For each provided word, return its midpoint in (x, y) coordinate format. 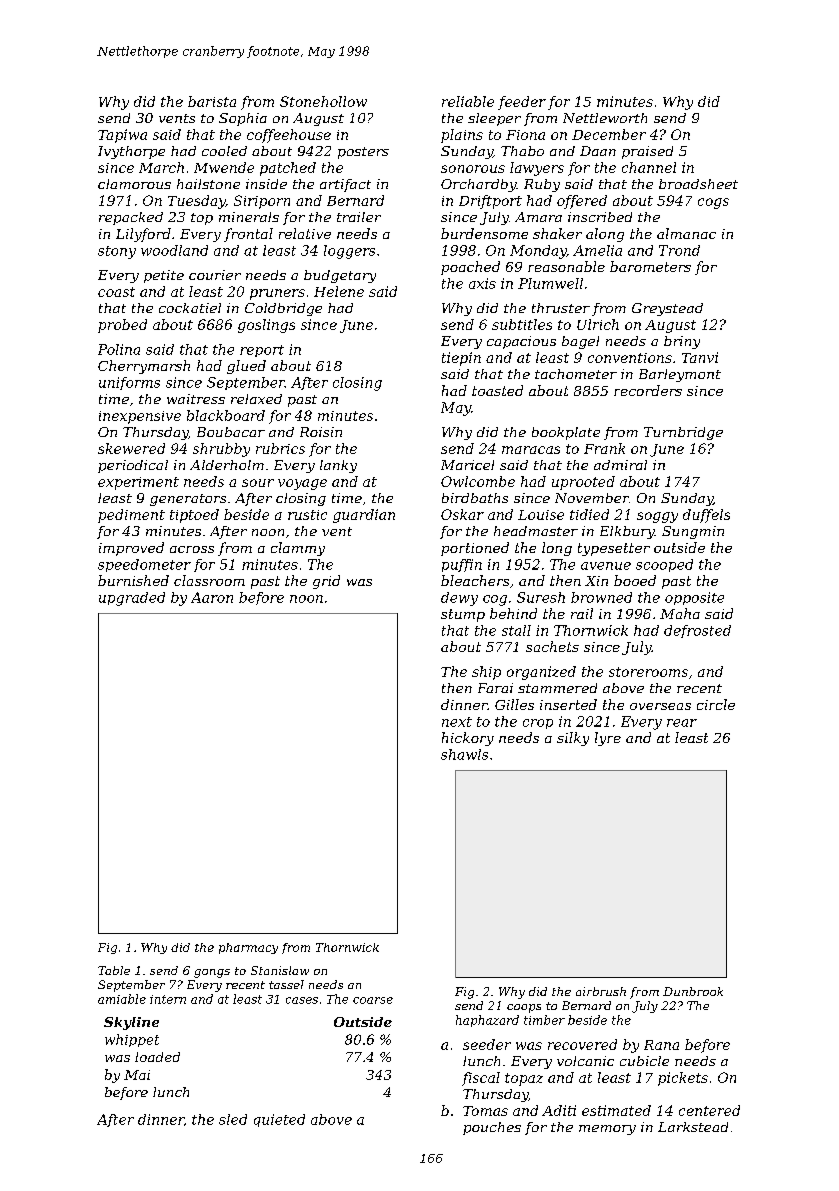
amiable (122, 999)
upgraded (132, 599)
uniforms (129, 383)
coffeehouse (289, 136)
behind (513, 613)
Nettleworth (605, 118)
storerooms (648, 672)
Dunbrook (693, 991)
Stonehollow (323, 101)
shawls (464, 754)
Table (114, 970)
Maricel (467, 465)
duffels (706, 516)
